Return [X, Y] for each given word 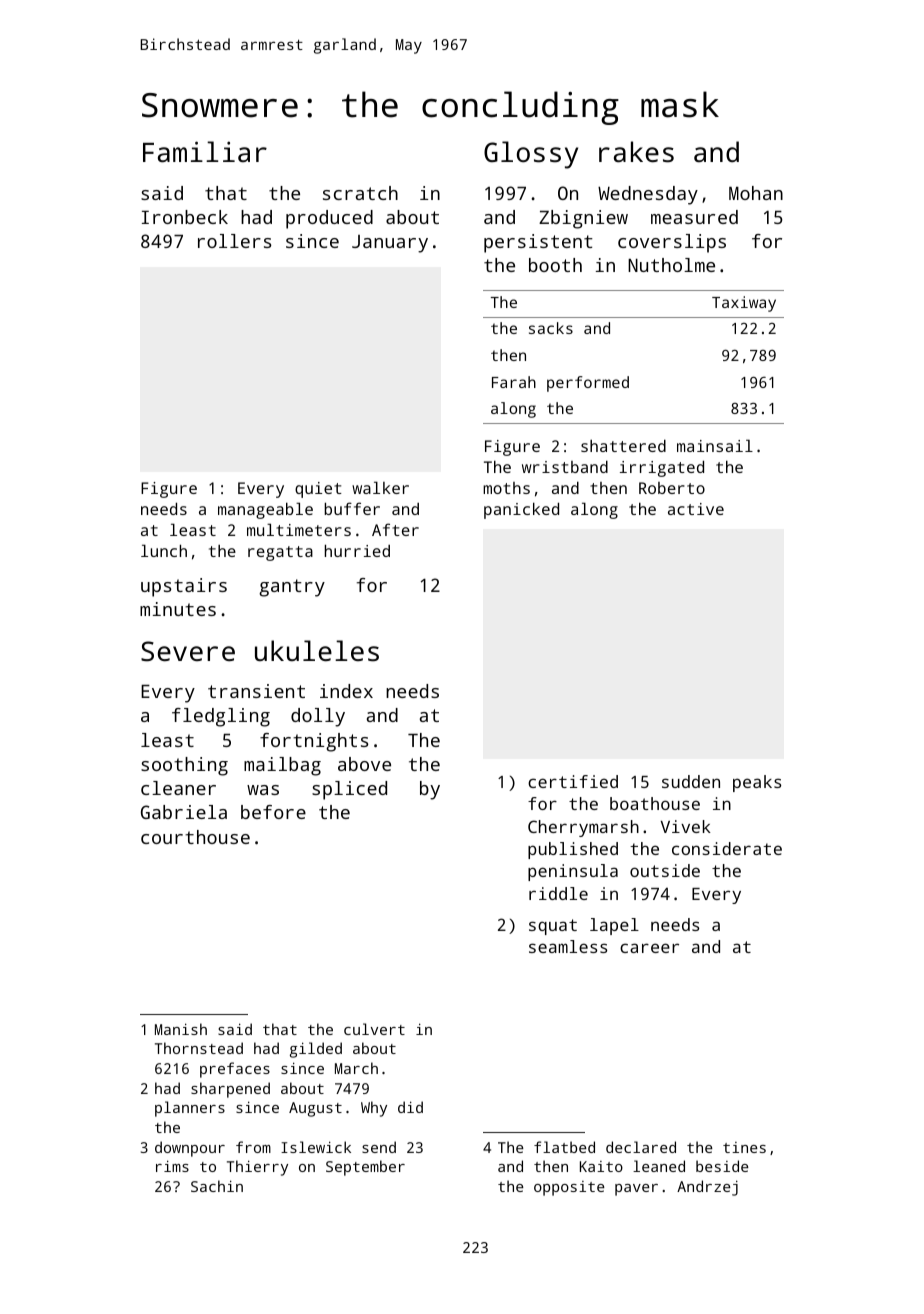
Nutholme [671, 265]
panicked [521, 510]
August [315, 1109]
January [390, 244]
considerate [727, 848]
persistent [538, 243]
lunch [164, 550]
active [696, 509]
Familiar [205, 151]
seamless [568, 946]
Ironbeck [185, 217]
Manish [181, 1029]
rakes [636, 152]
